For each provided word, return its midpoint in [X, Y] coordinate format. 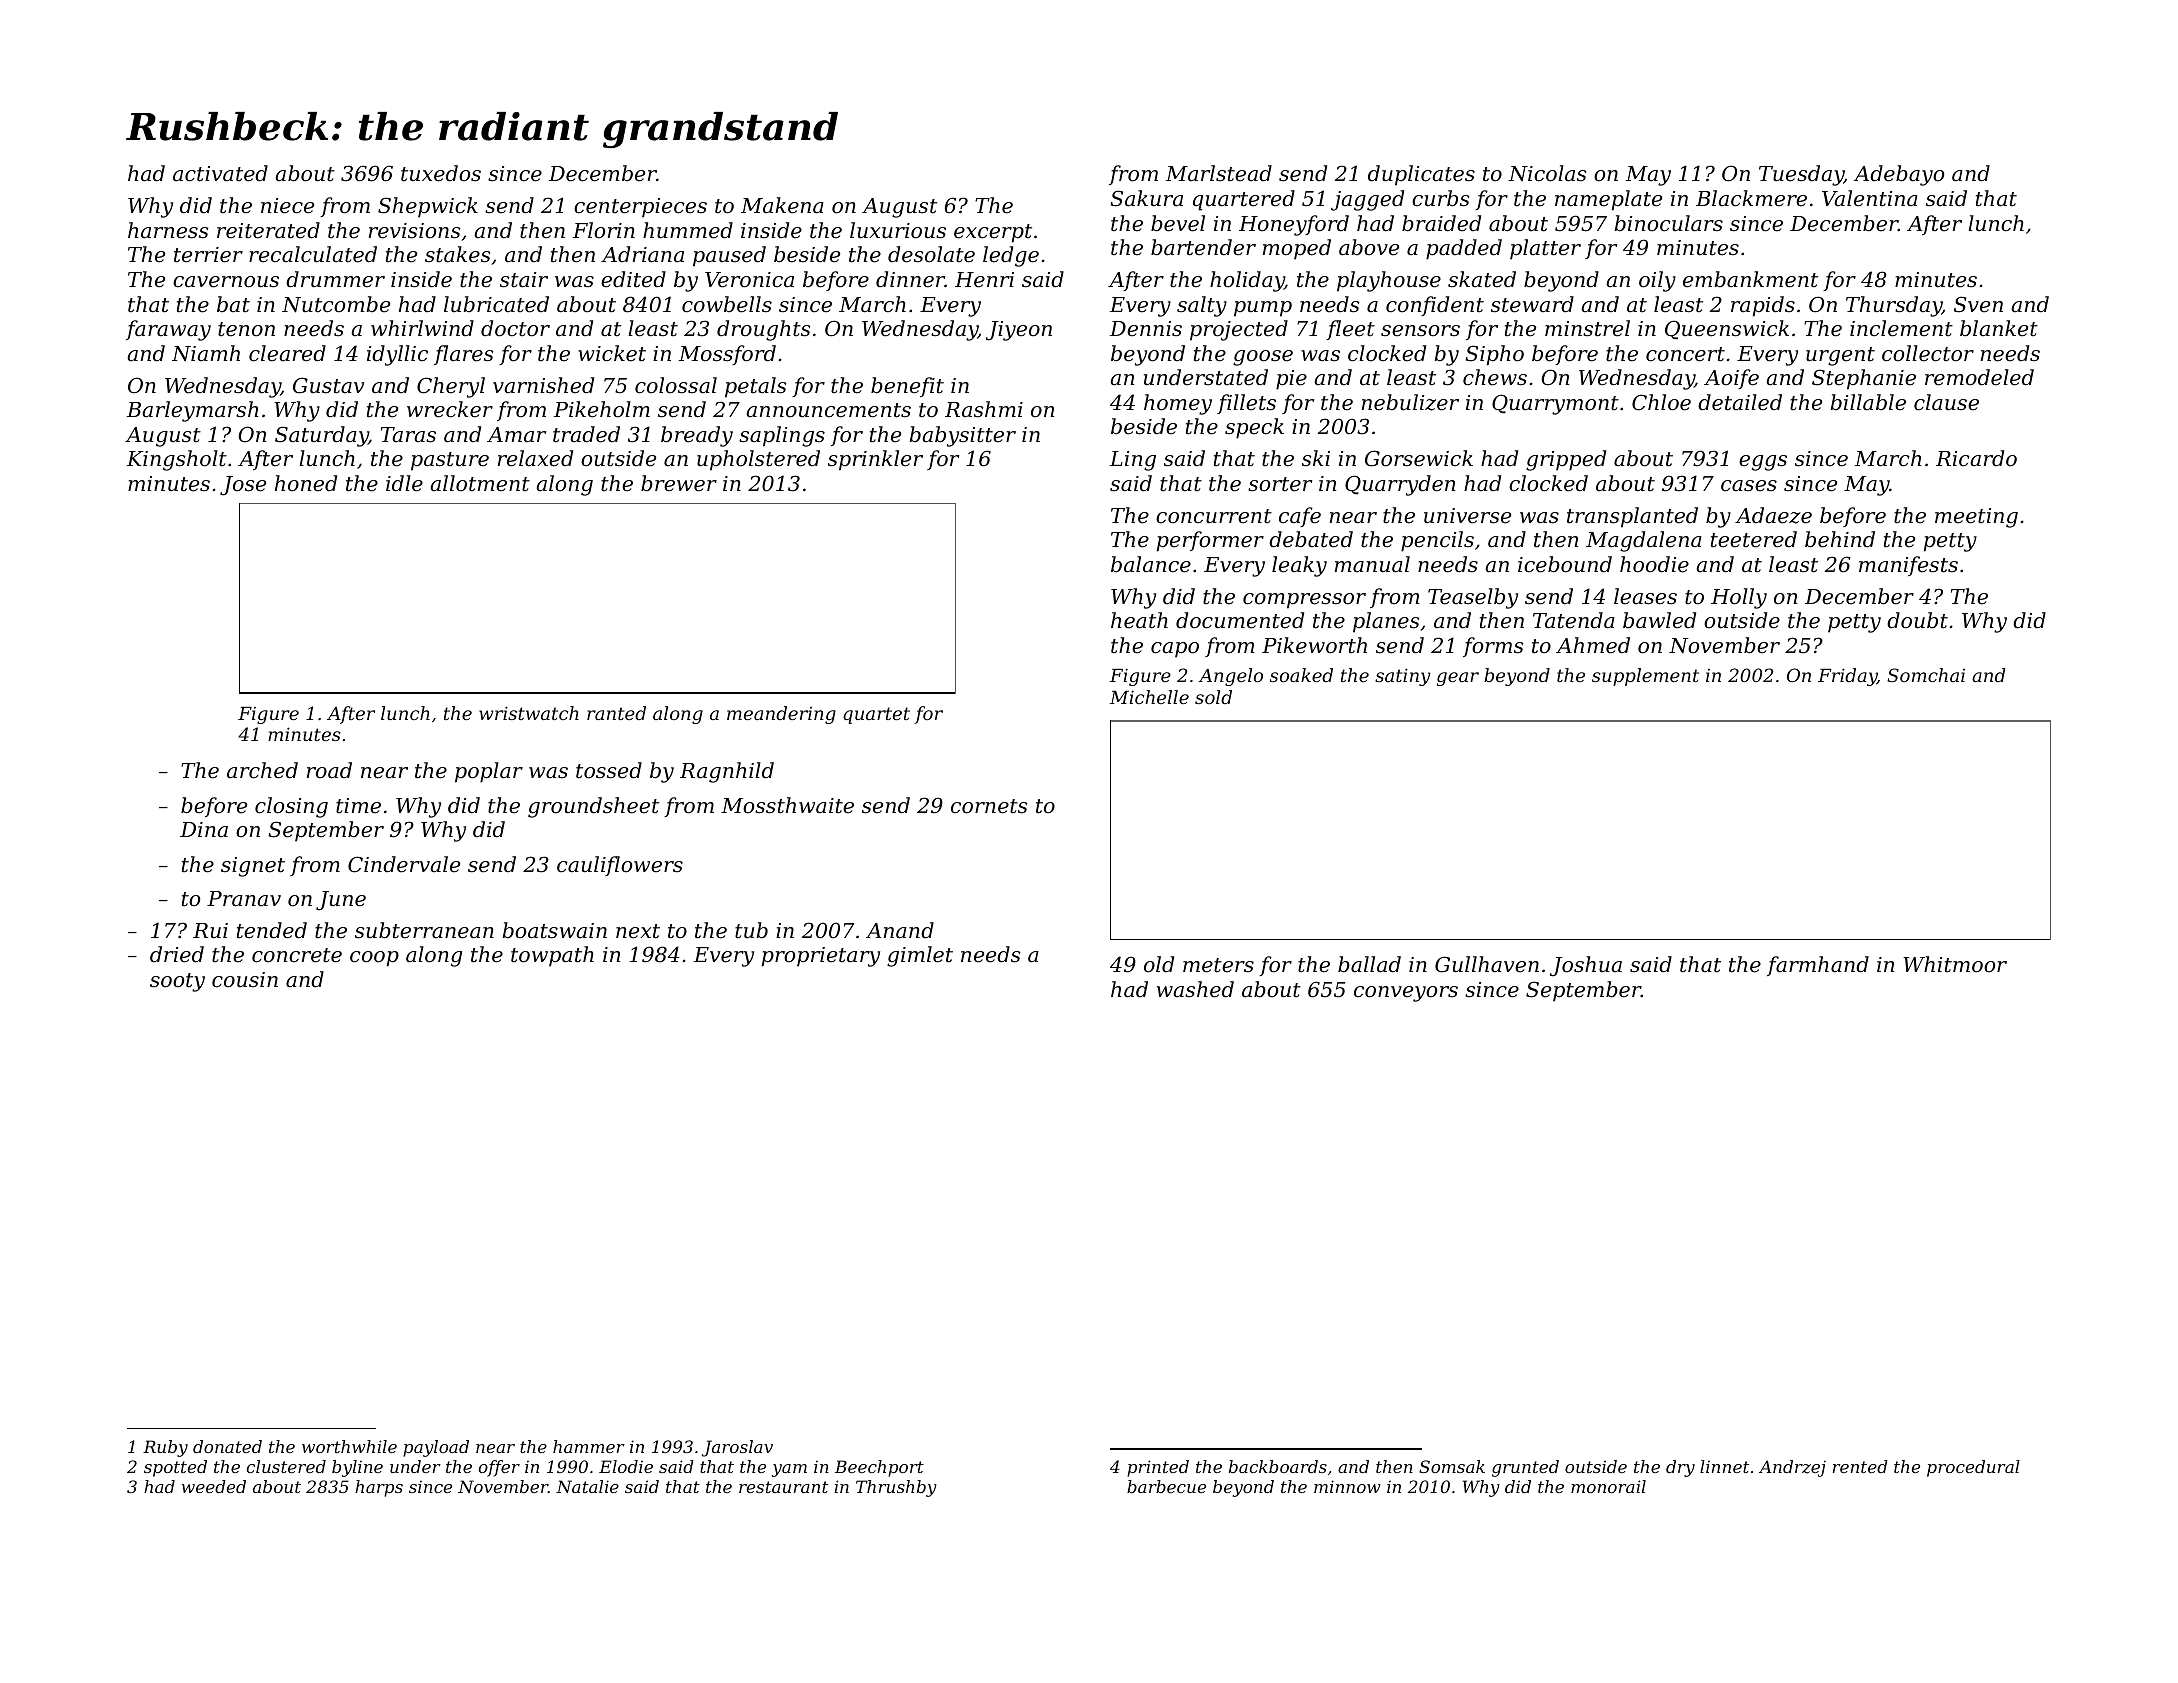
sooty [177, 982]
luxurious [898, 230]
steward [1532, 304]
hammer [589, 1446]
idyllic [397, 355]
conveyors [1406, 994]
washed [1195, 989]
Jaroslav [737, 1448]
